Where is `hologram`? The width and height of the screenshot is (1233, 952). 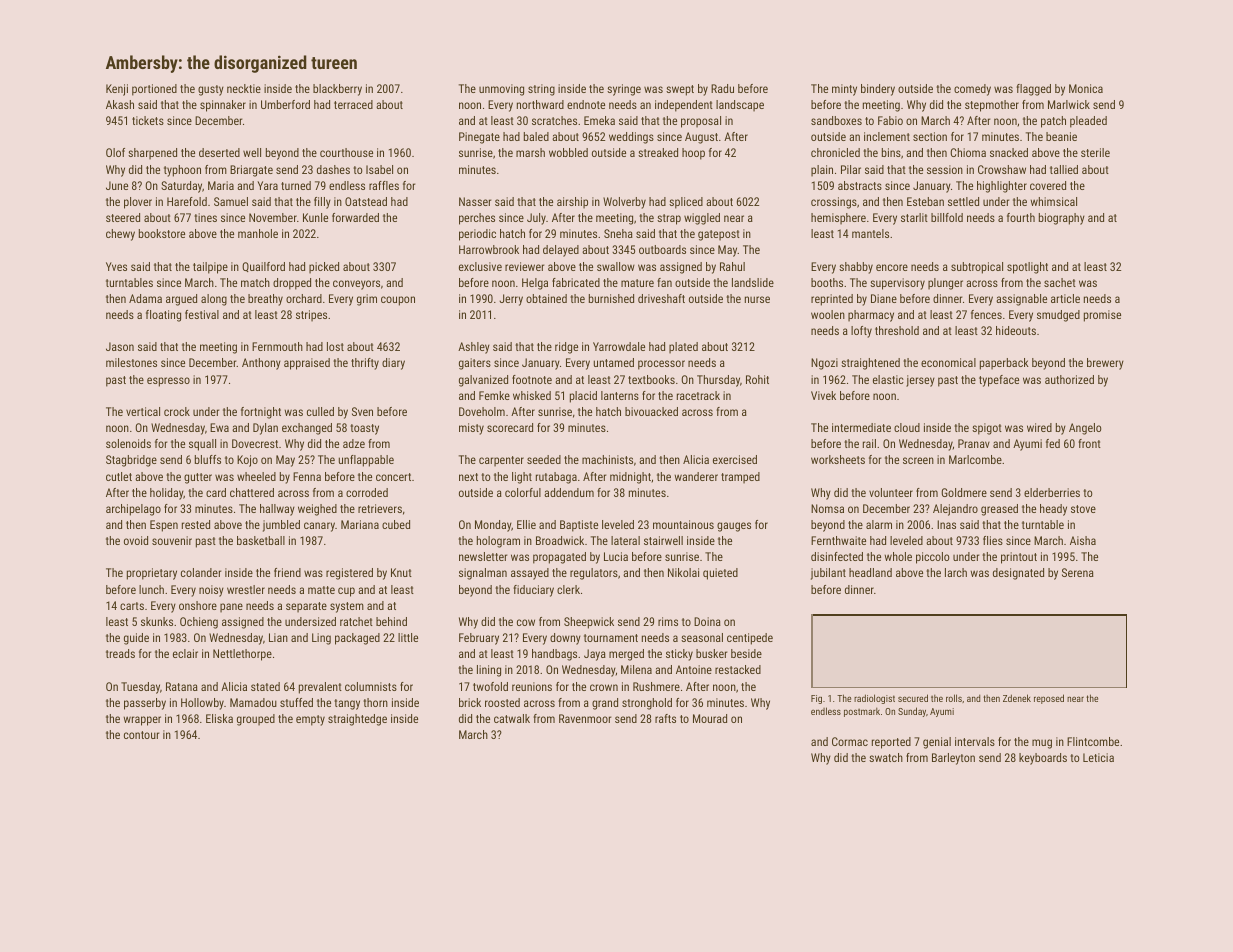
hologram is located at coordinates (498, 542).
